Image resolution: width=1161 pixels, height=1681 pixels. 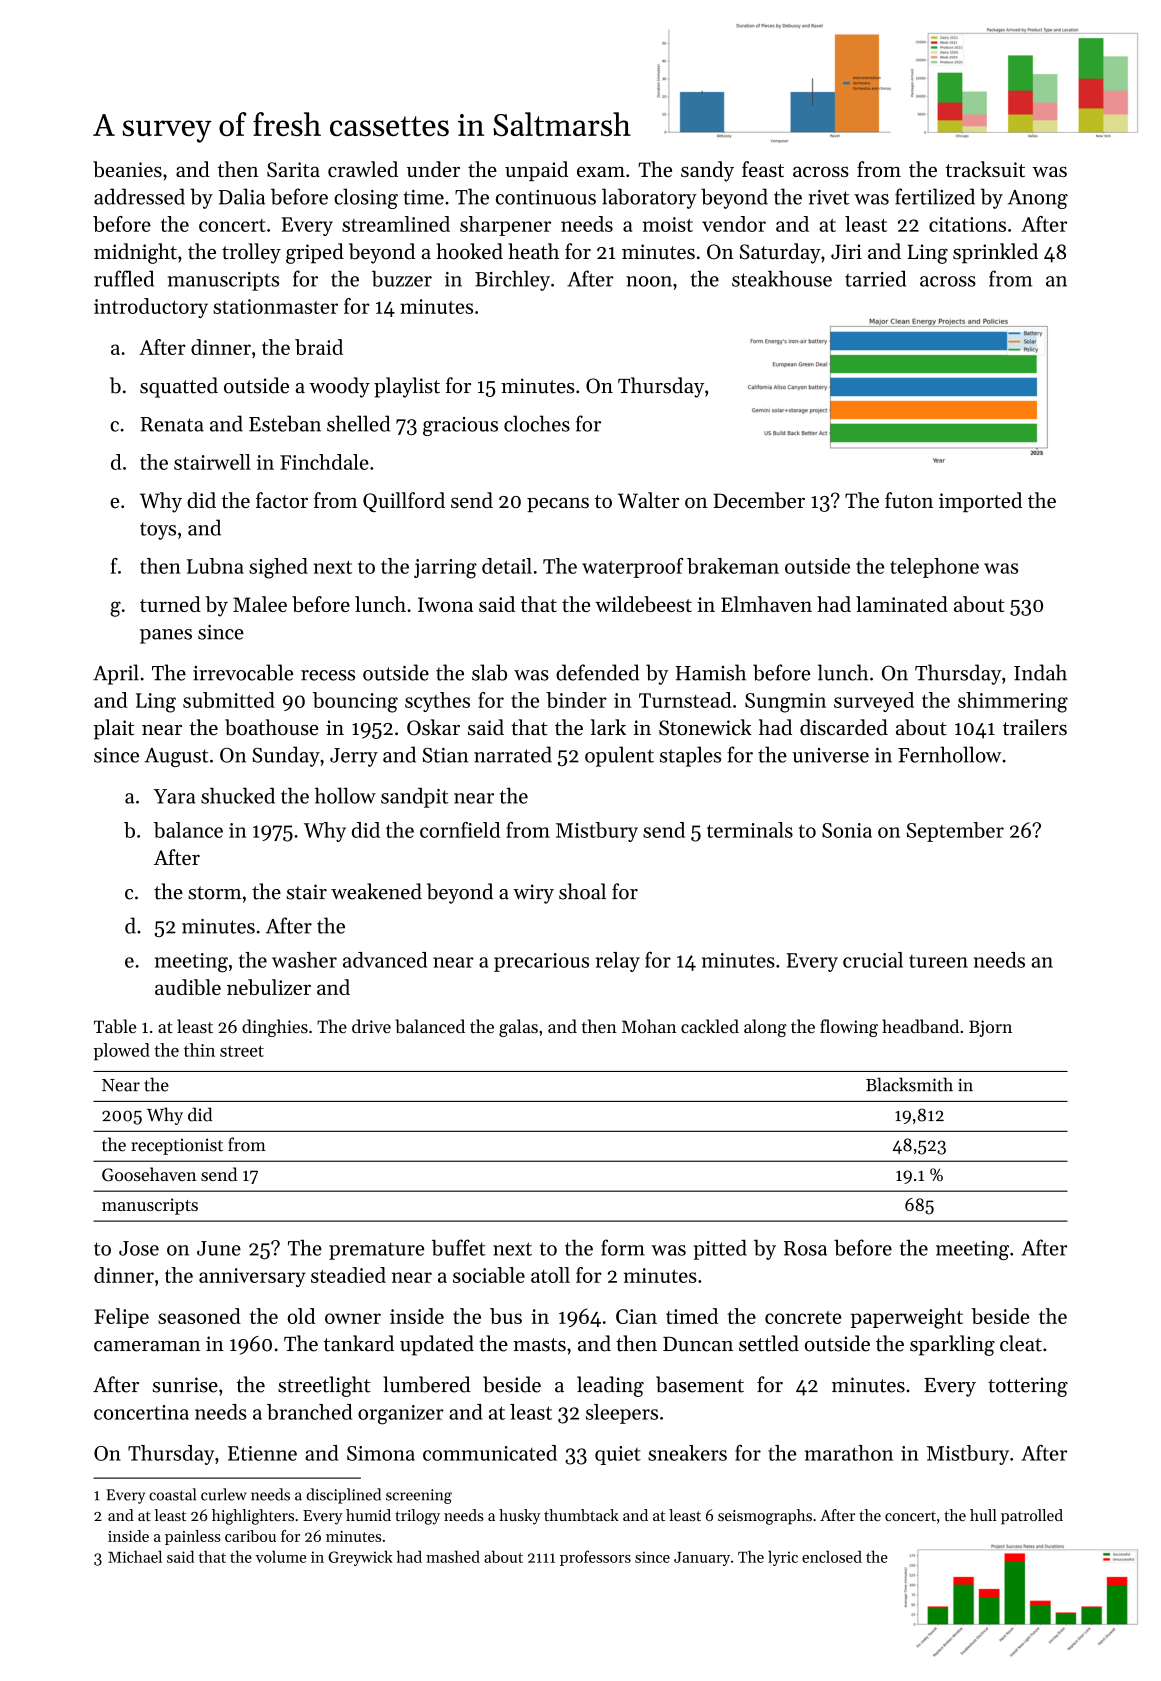 What do you see at coordinates (260, 604) in the image?
I see `Malee` at bounding box center [260, 604].
